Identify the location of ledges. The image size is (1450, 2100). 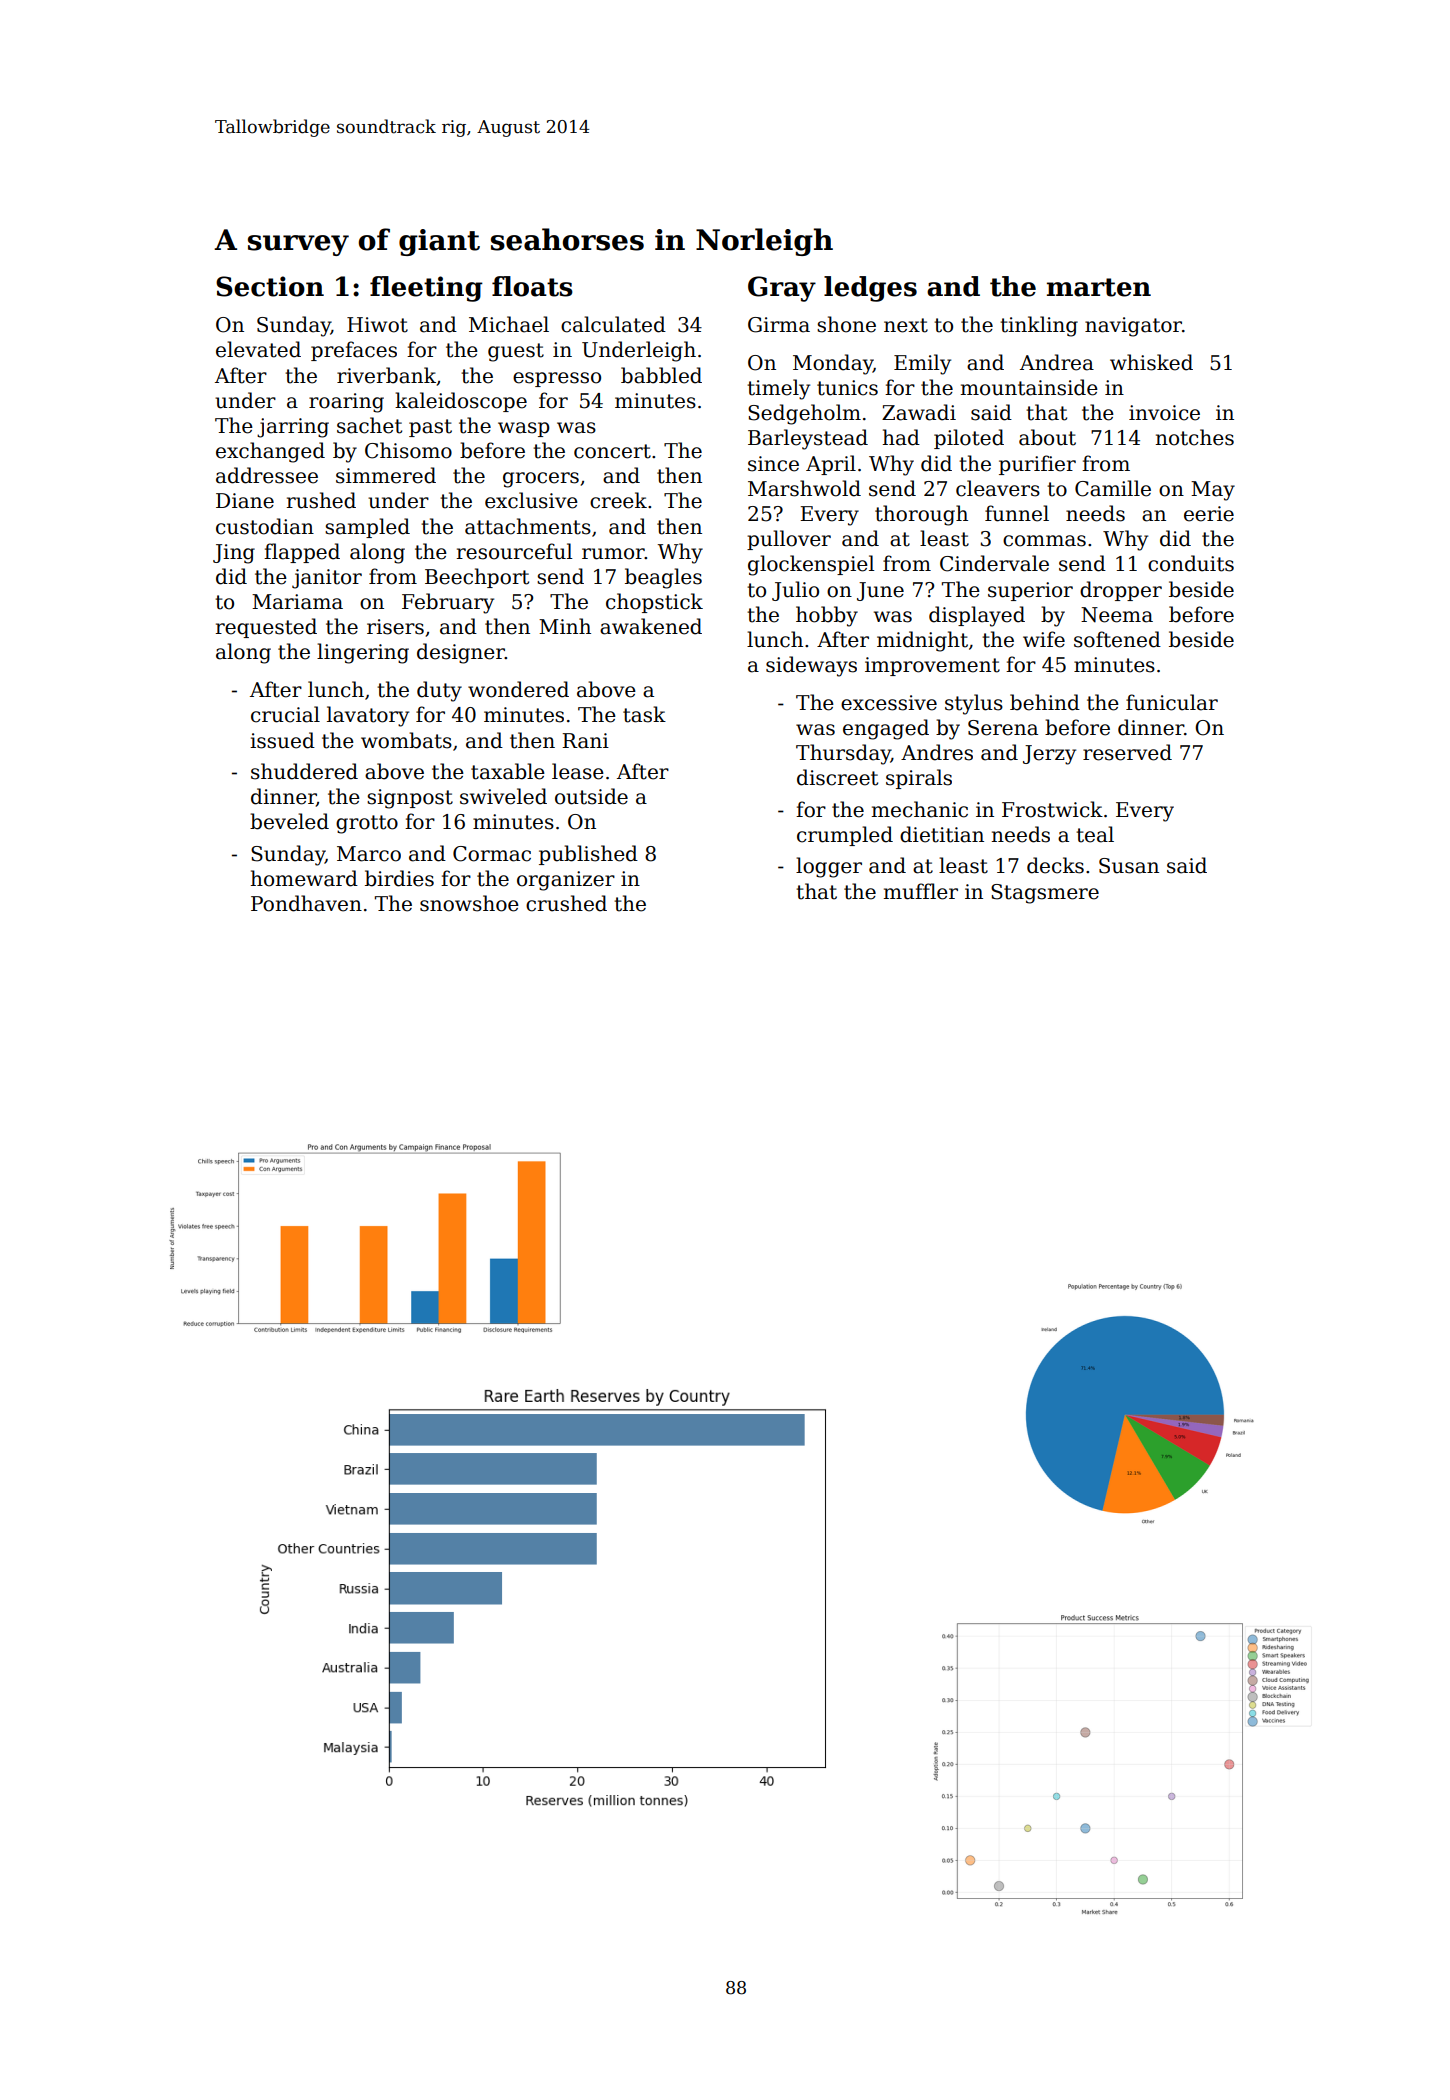
(870, 289).
